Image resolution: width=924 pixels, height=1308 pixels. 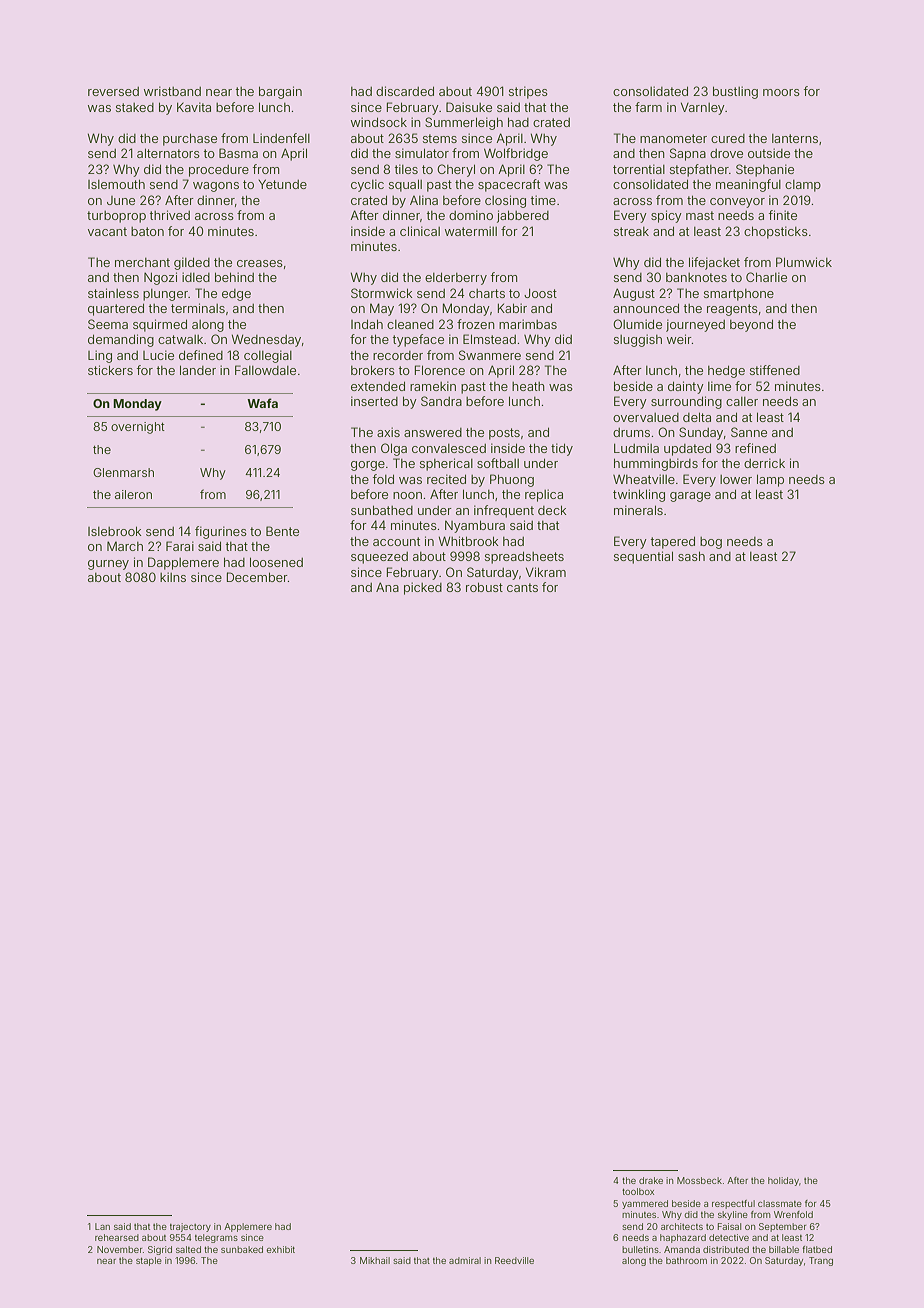 I want to click on kilns, so click(x=173, y=577).
